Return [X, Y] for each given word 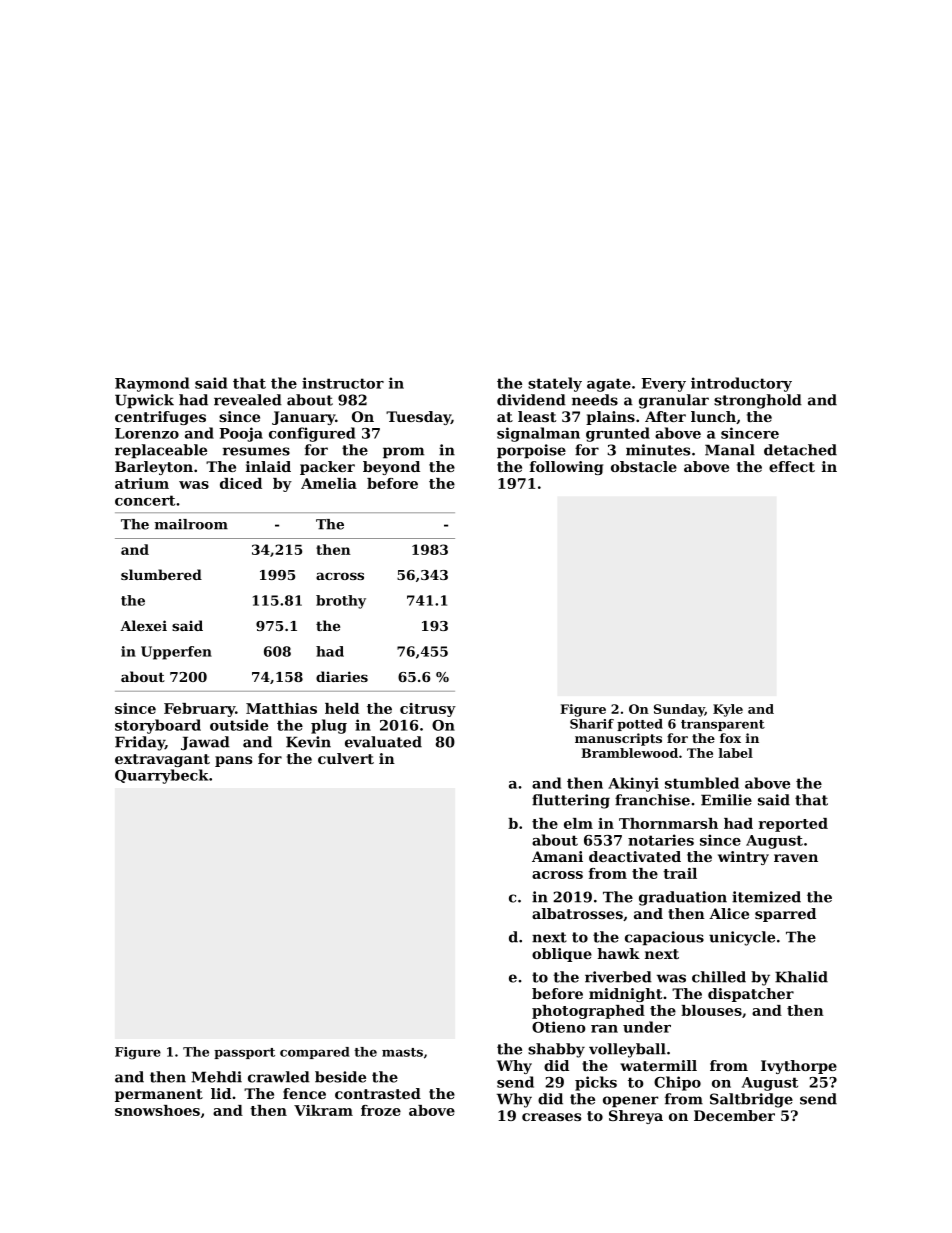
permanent [159, 1095]
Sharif [592, 724]
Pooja [241, 434]
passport [244, 1053]
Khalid [801, 977]
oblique [562, 955]
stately [555, 384]
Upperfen [176, 653]
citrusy [428, 710]
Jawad [205, 743]
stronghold [758, 401]
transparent [723, 725]
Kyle [728, 710]
